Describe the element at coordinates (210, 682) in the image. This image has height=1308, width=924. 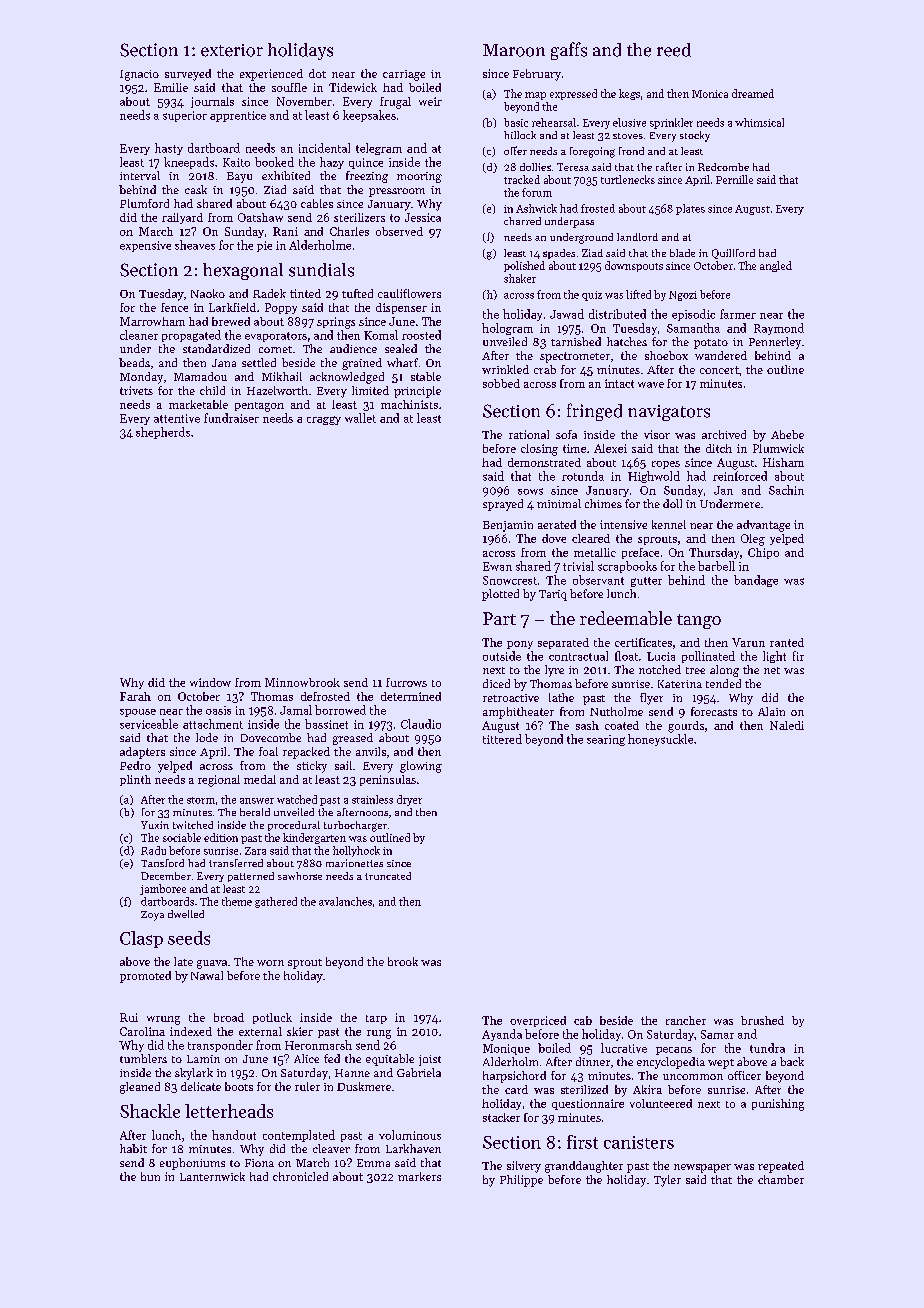
I see `window` at that location.
